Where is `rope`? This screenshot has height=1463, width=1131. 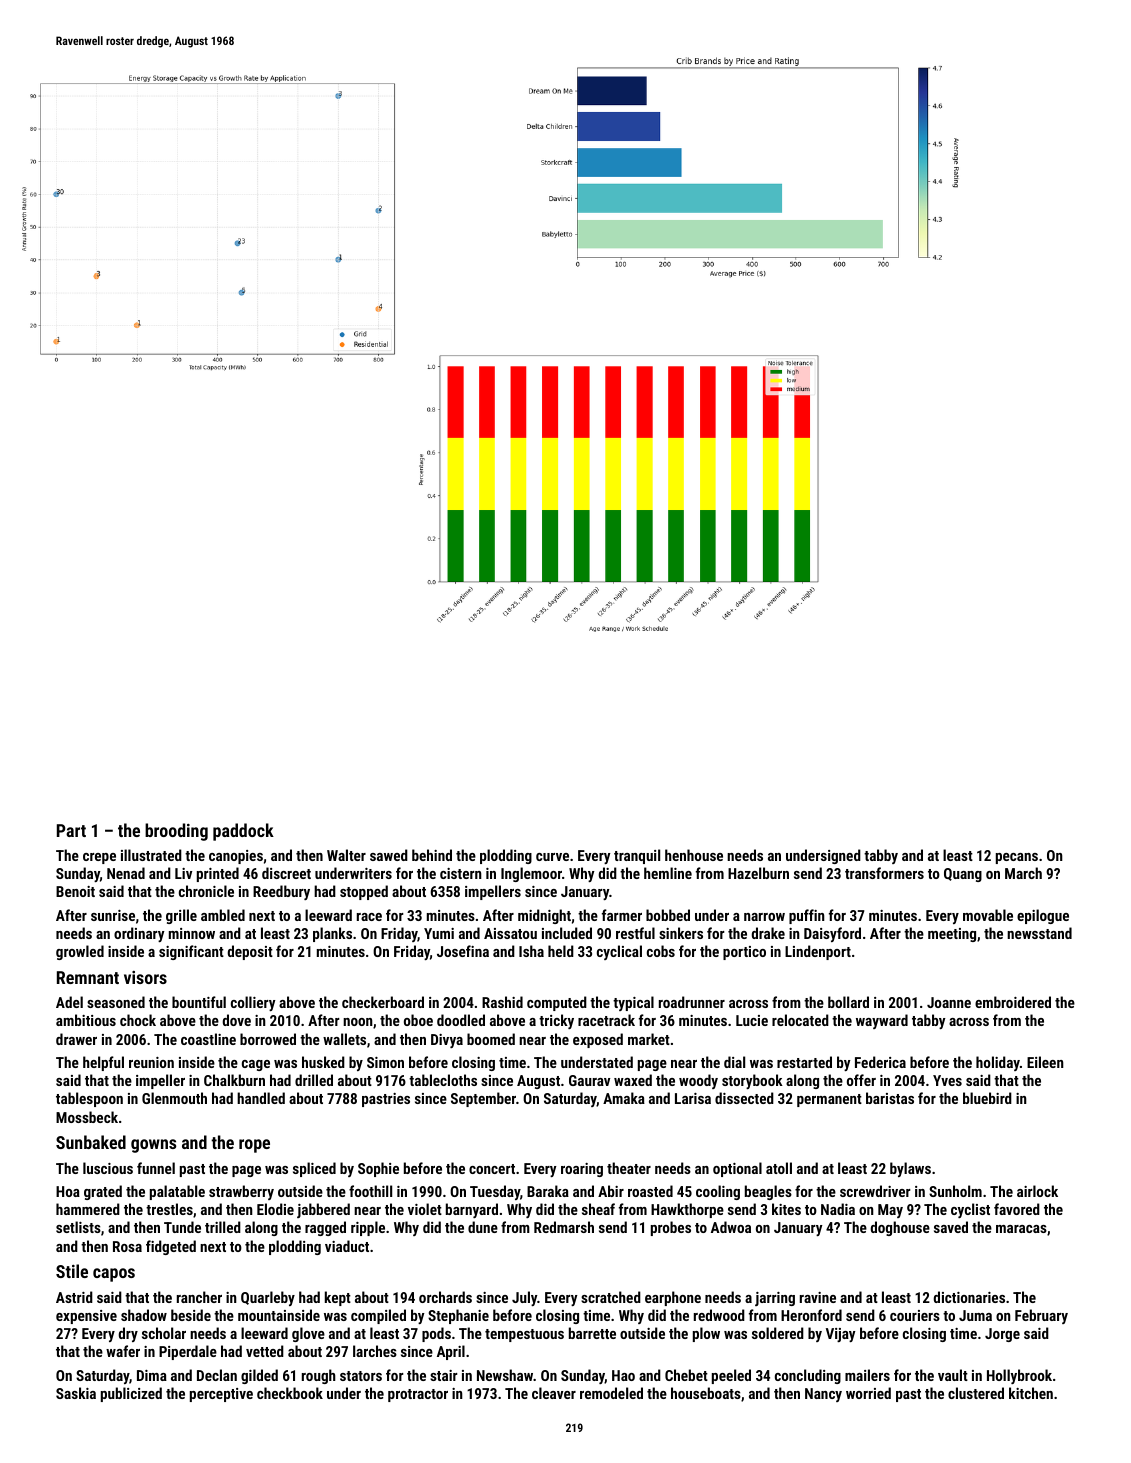
rope is located at coordinates (254, 1146).
